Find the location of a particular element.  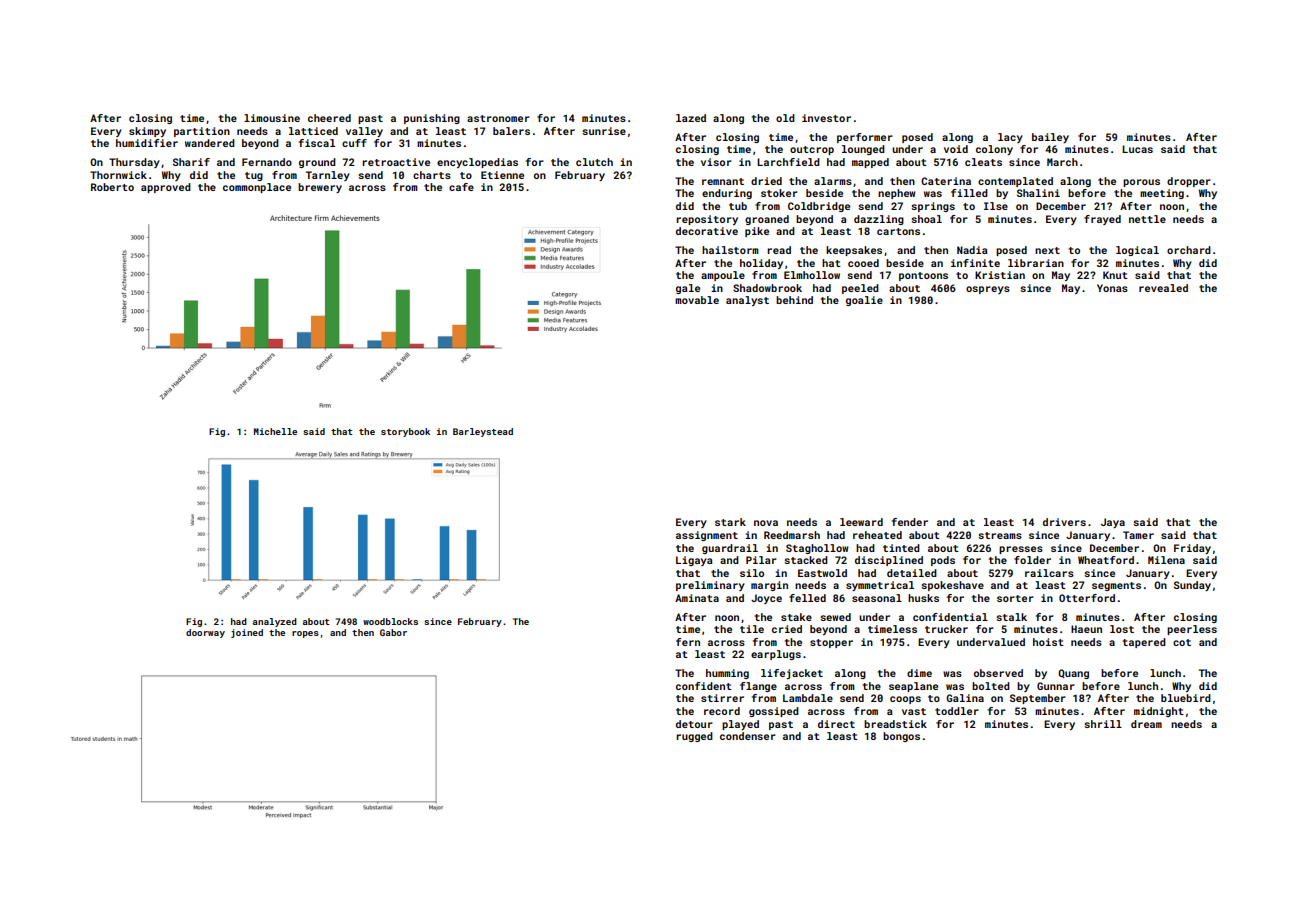

clutch is located at coordinates (594, 162).
